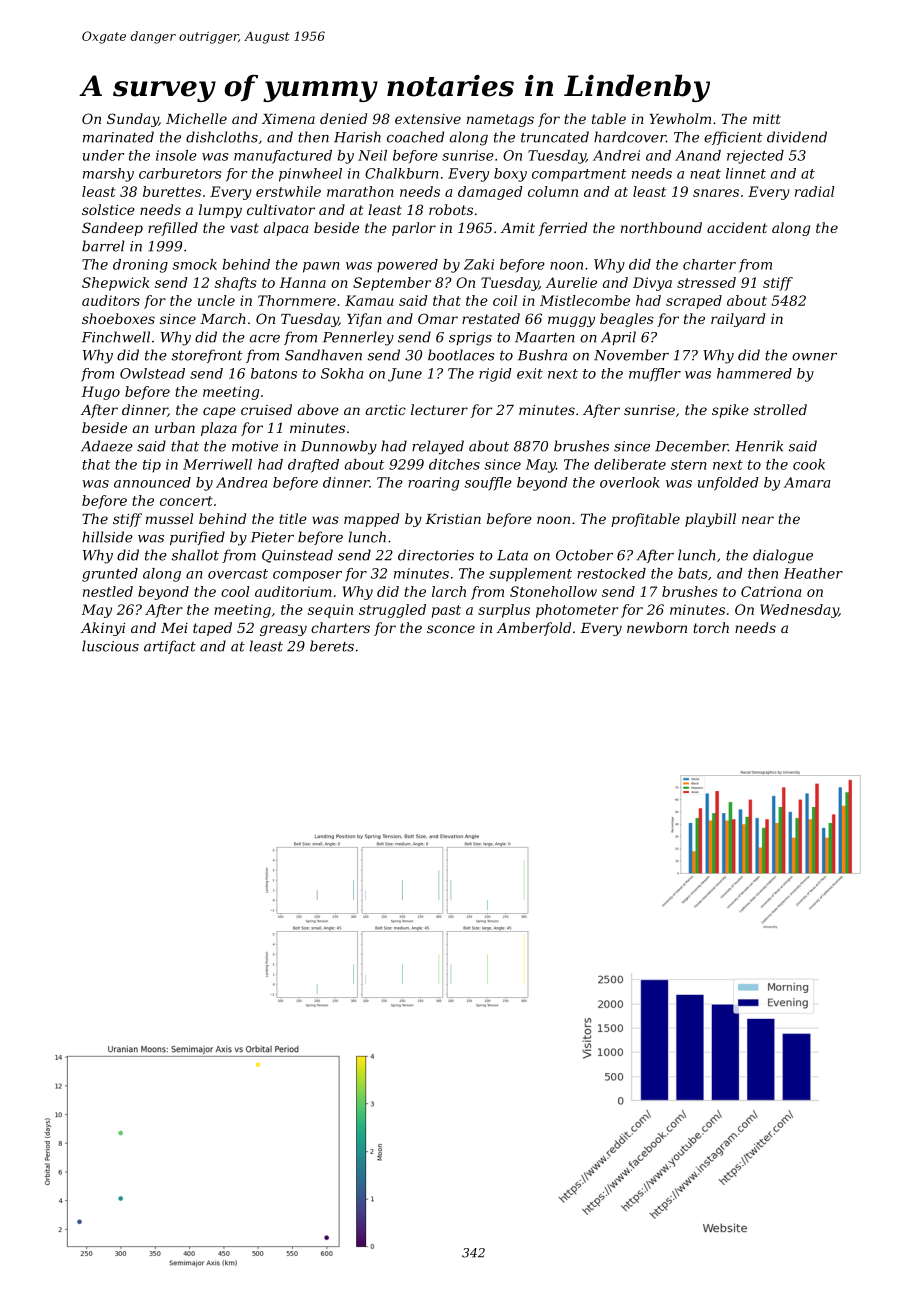 The image size is (924, 1308). What do you see at coordinates (439, 409) in the page?
I see `lecturer` at bounding box center [439, 409].
